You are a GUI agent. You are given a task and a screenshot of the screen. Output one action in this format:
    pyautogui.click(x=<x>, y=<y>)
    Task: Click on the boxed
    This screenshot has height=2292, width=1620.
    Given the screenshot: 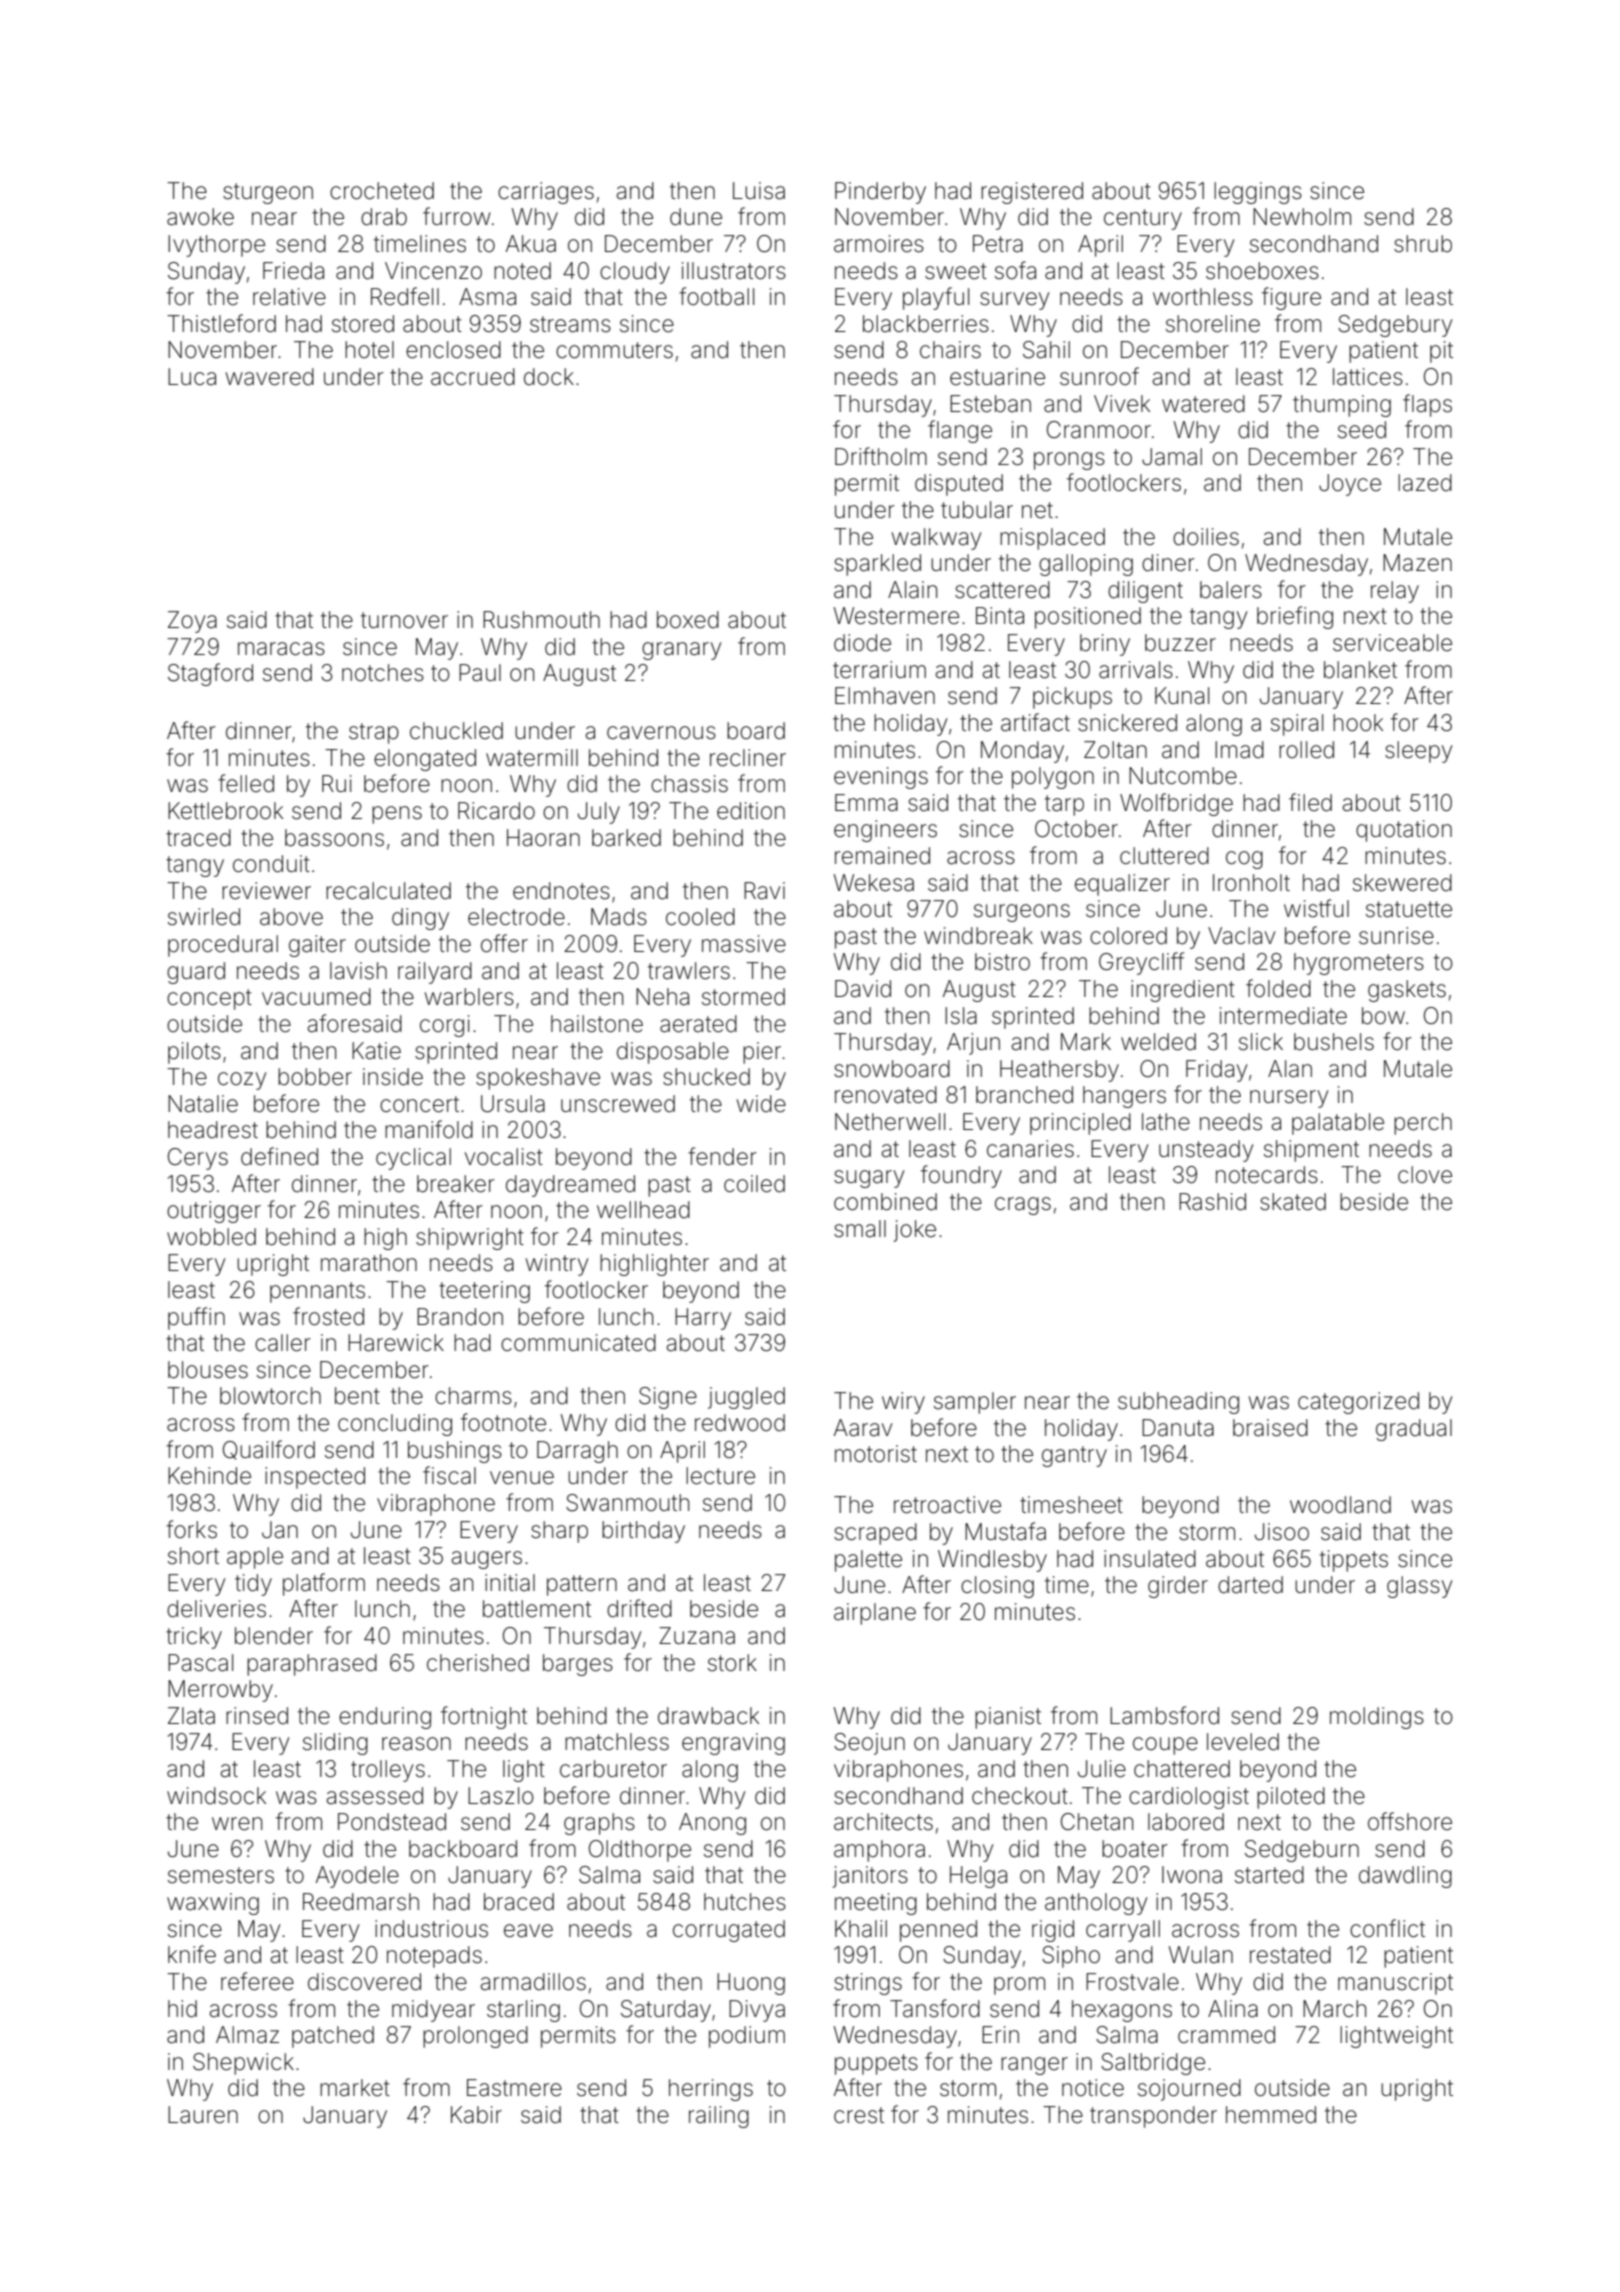 What is the action you would take?
    pyautogui.click(x=688, y=620)
